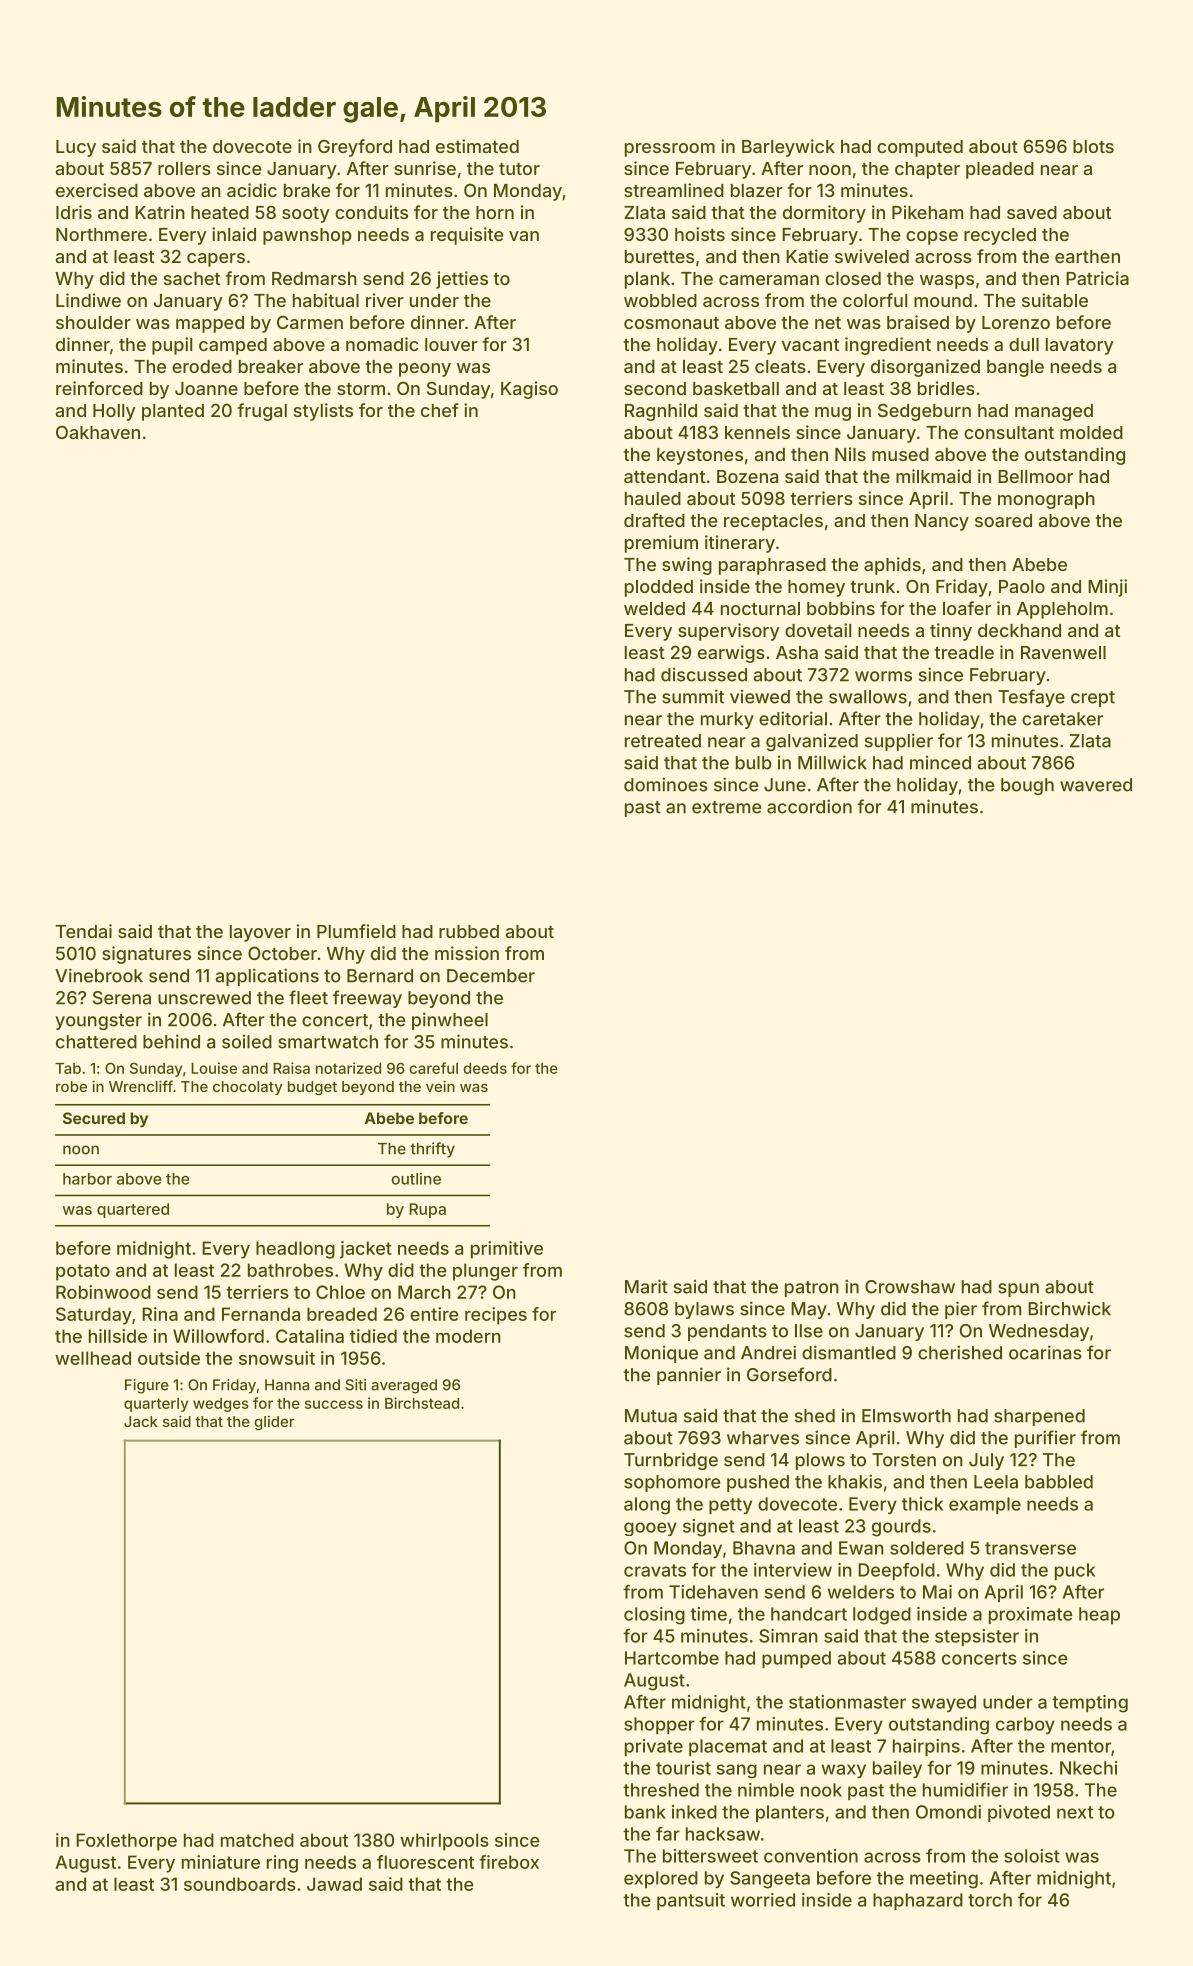 This document has width=1193, height=1966. What do you see at coordinates (477, 146) in the document?
I see `estimated` at bounding box center [477, 146].
